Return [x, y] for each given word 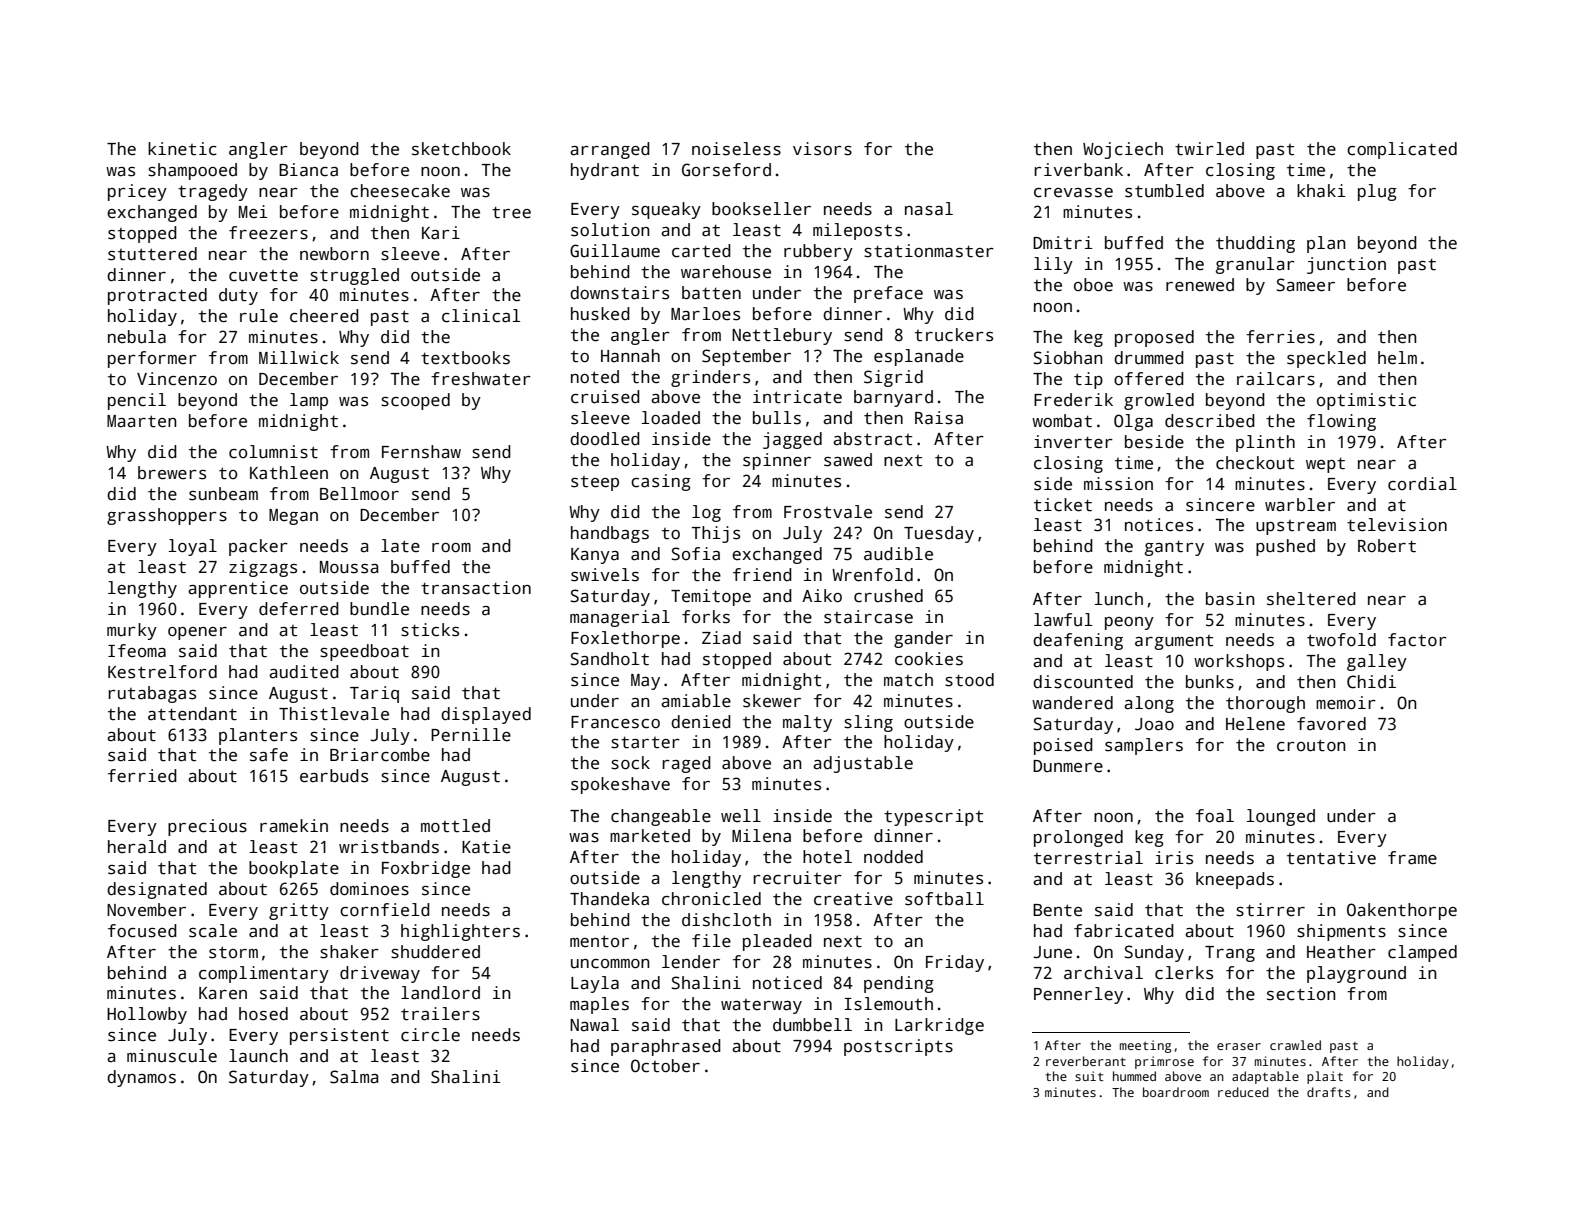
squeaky [666, 210]
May [645, 682]
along [1149, 704]
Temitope [711, 597]
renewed [1200, 285]
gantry [1174, 548]
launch [258, 1056]
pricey [137, 192]
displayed [486, 715]
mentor [599, 941]
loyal [193, 547]
